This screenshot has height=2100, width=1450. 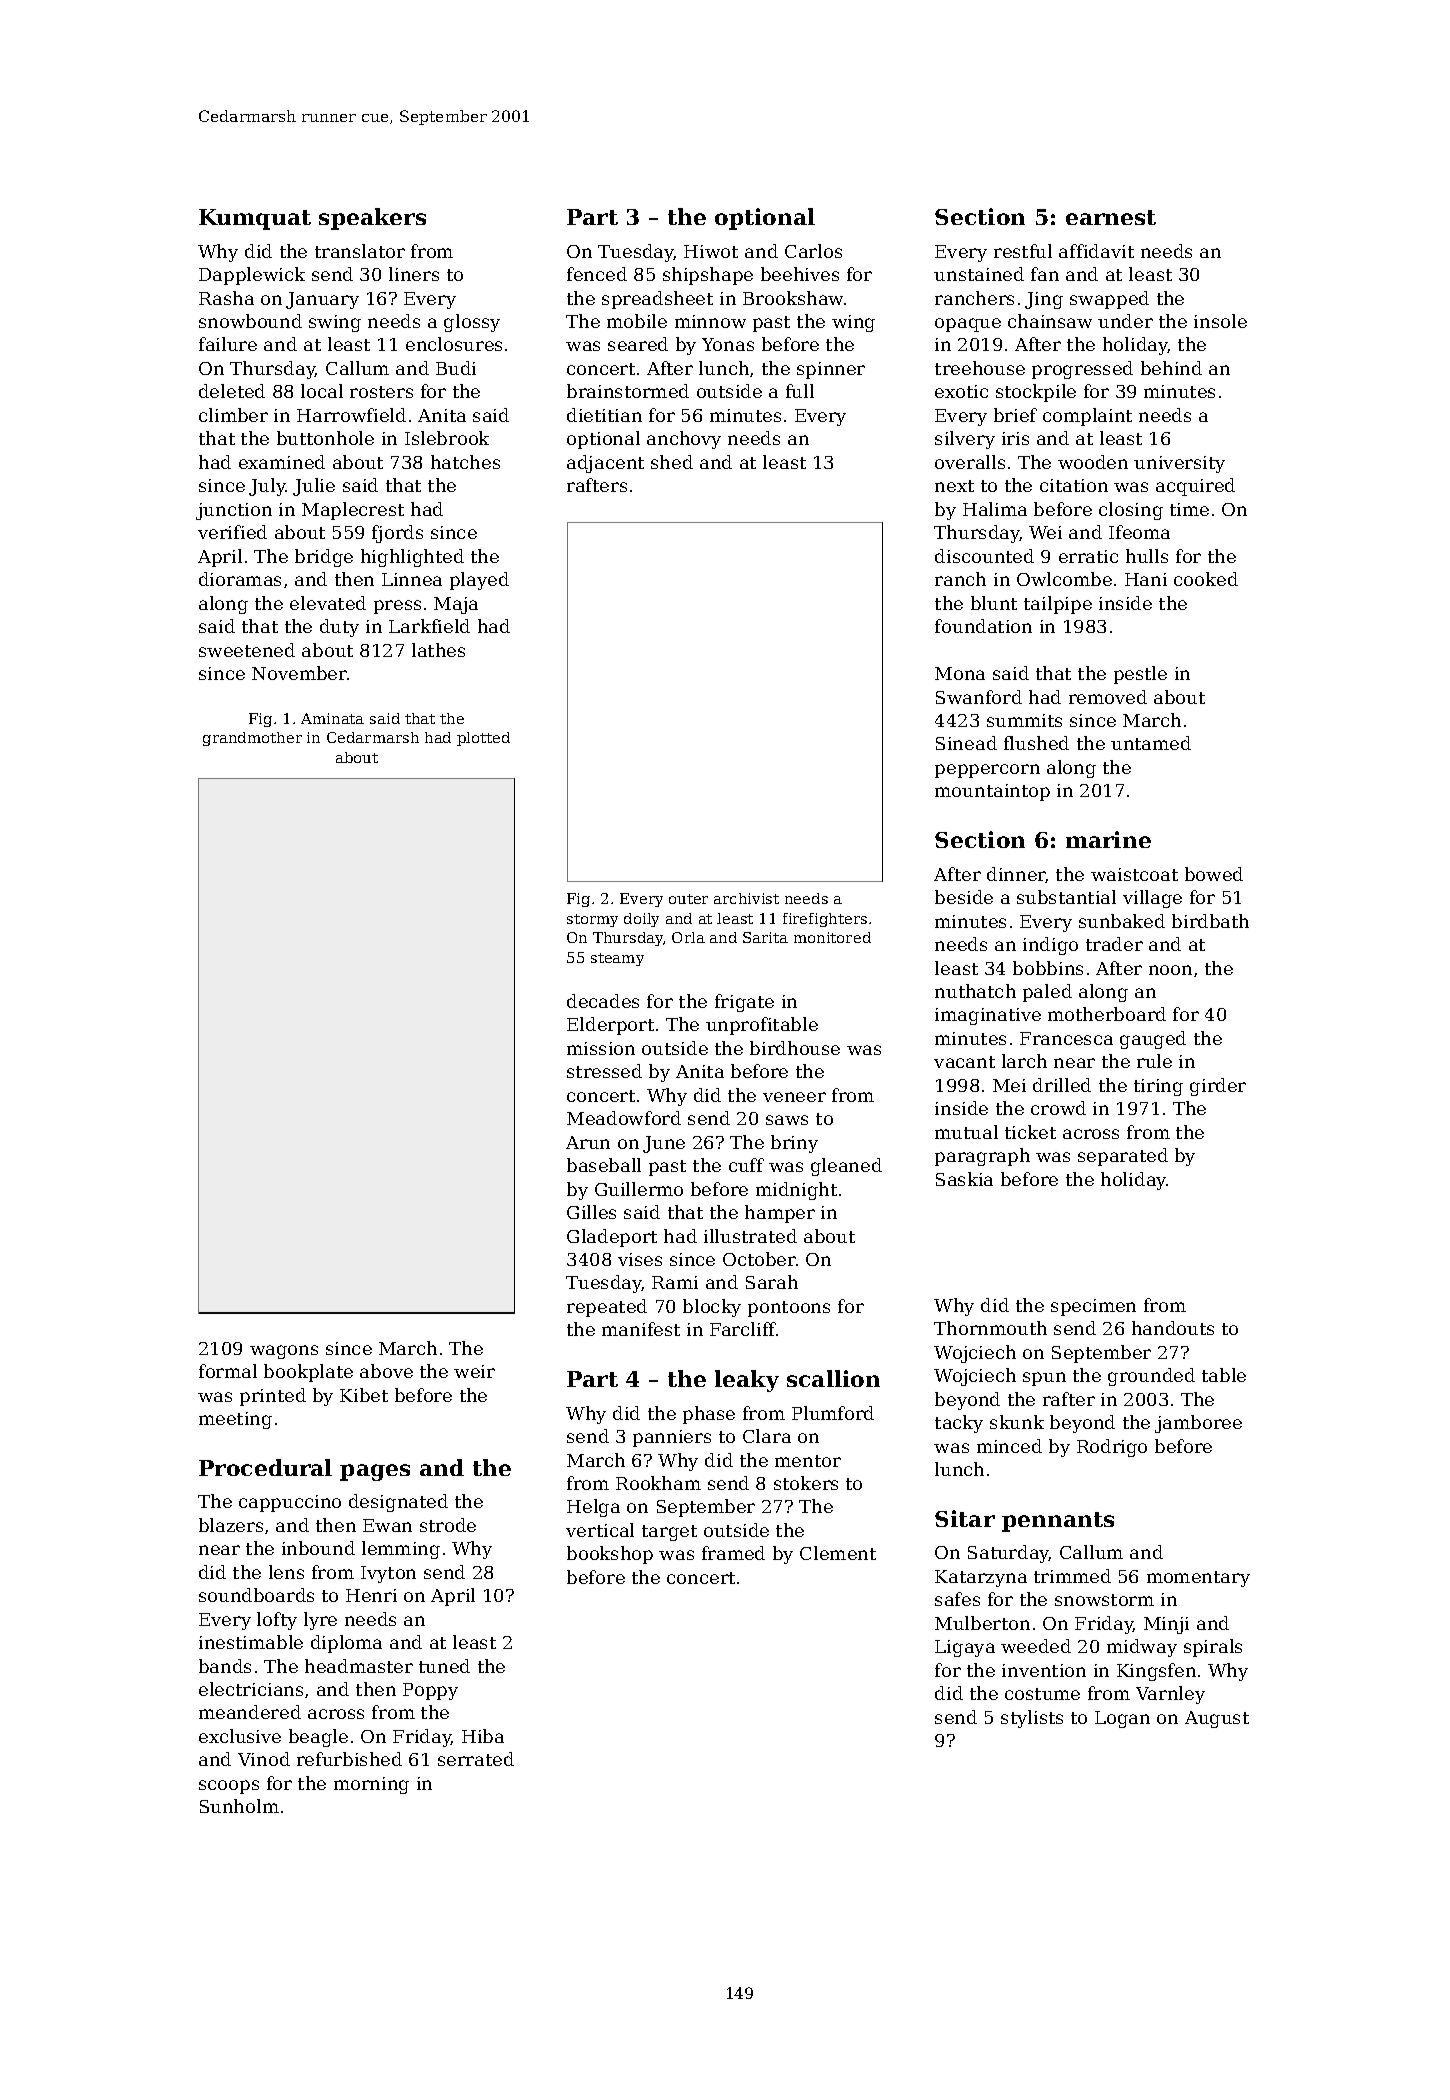 I want to click on Maplecrest, so click(x=353, y=511).
